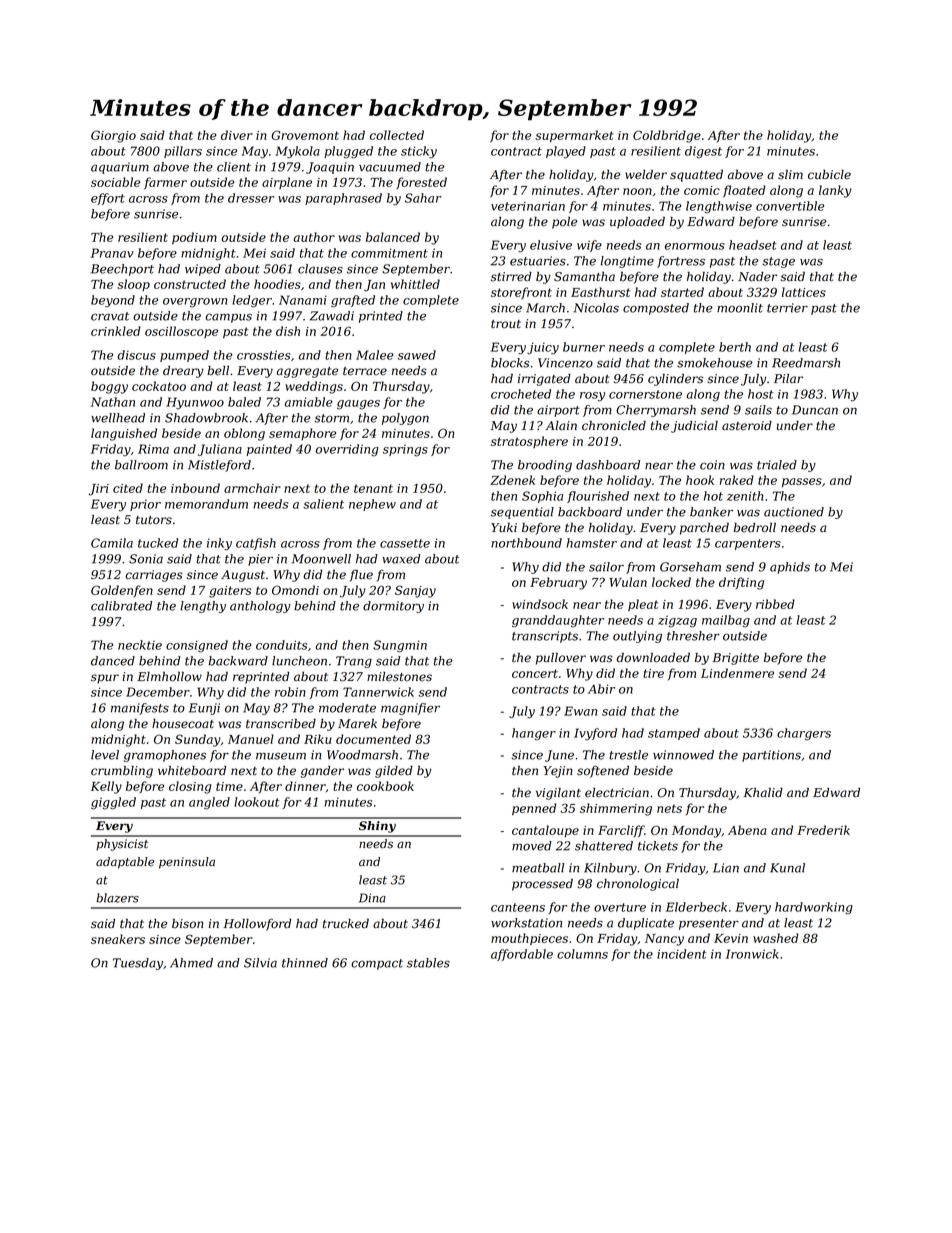 The image size is (952, 1233). I want to click on Coldbridge, so click(667, 136).
